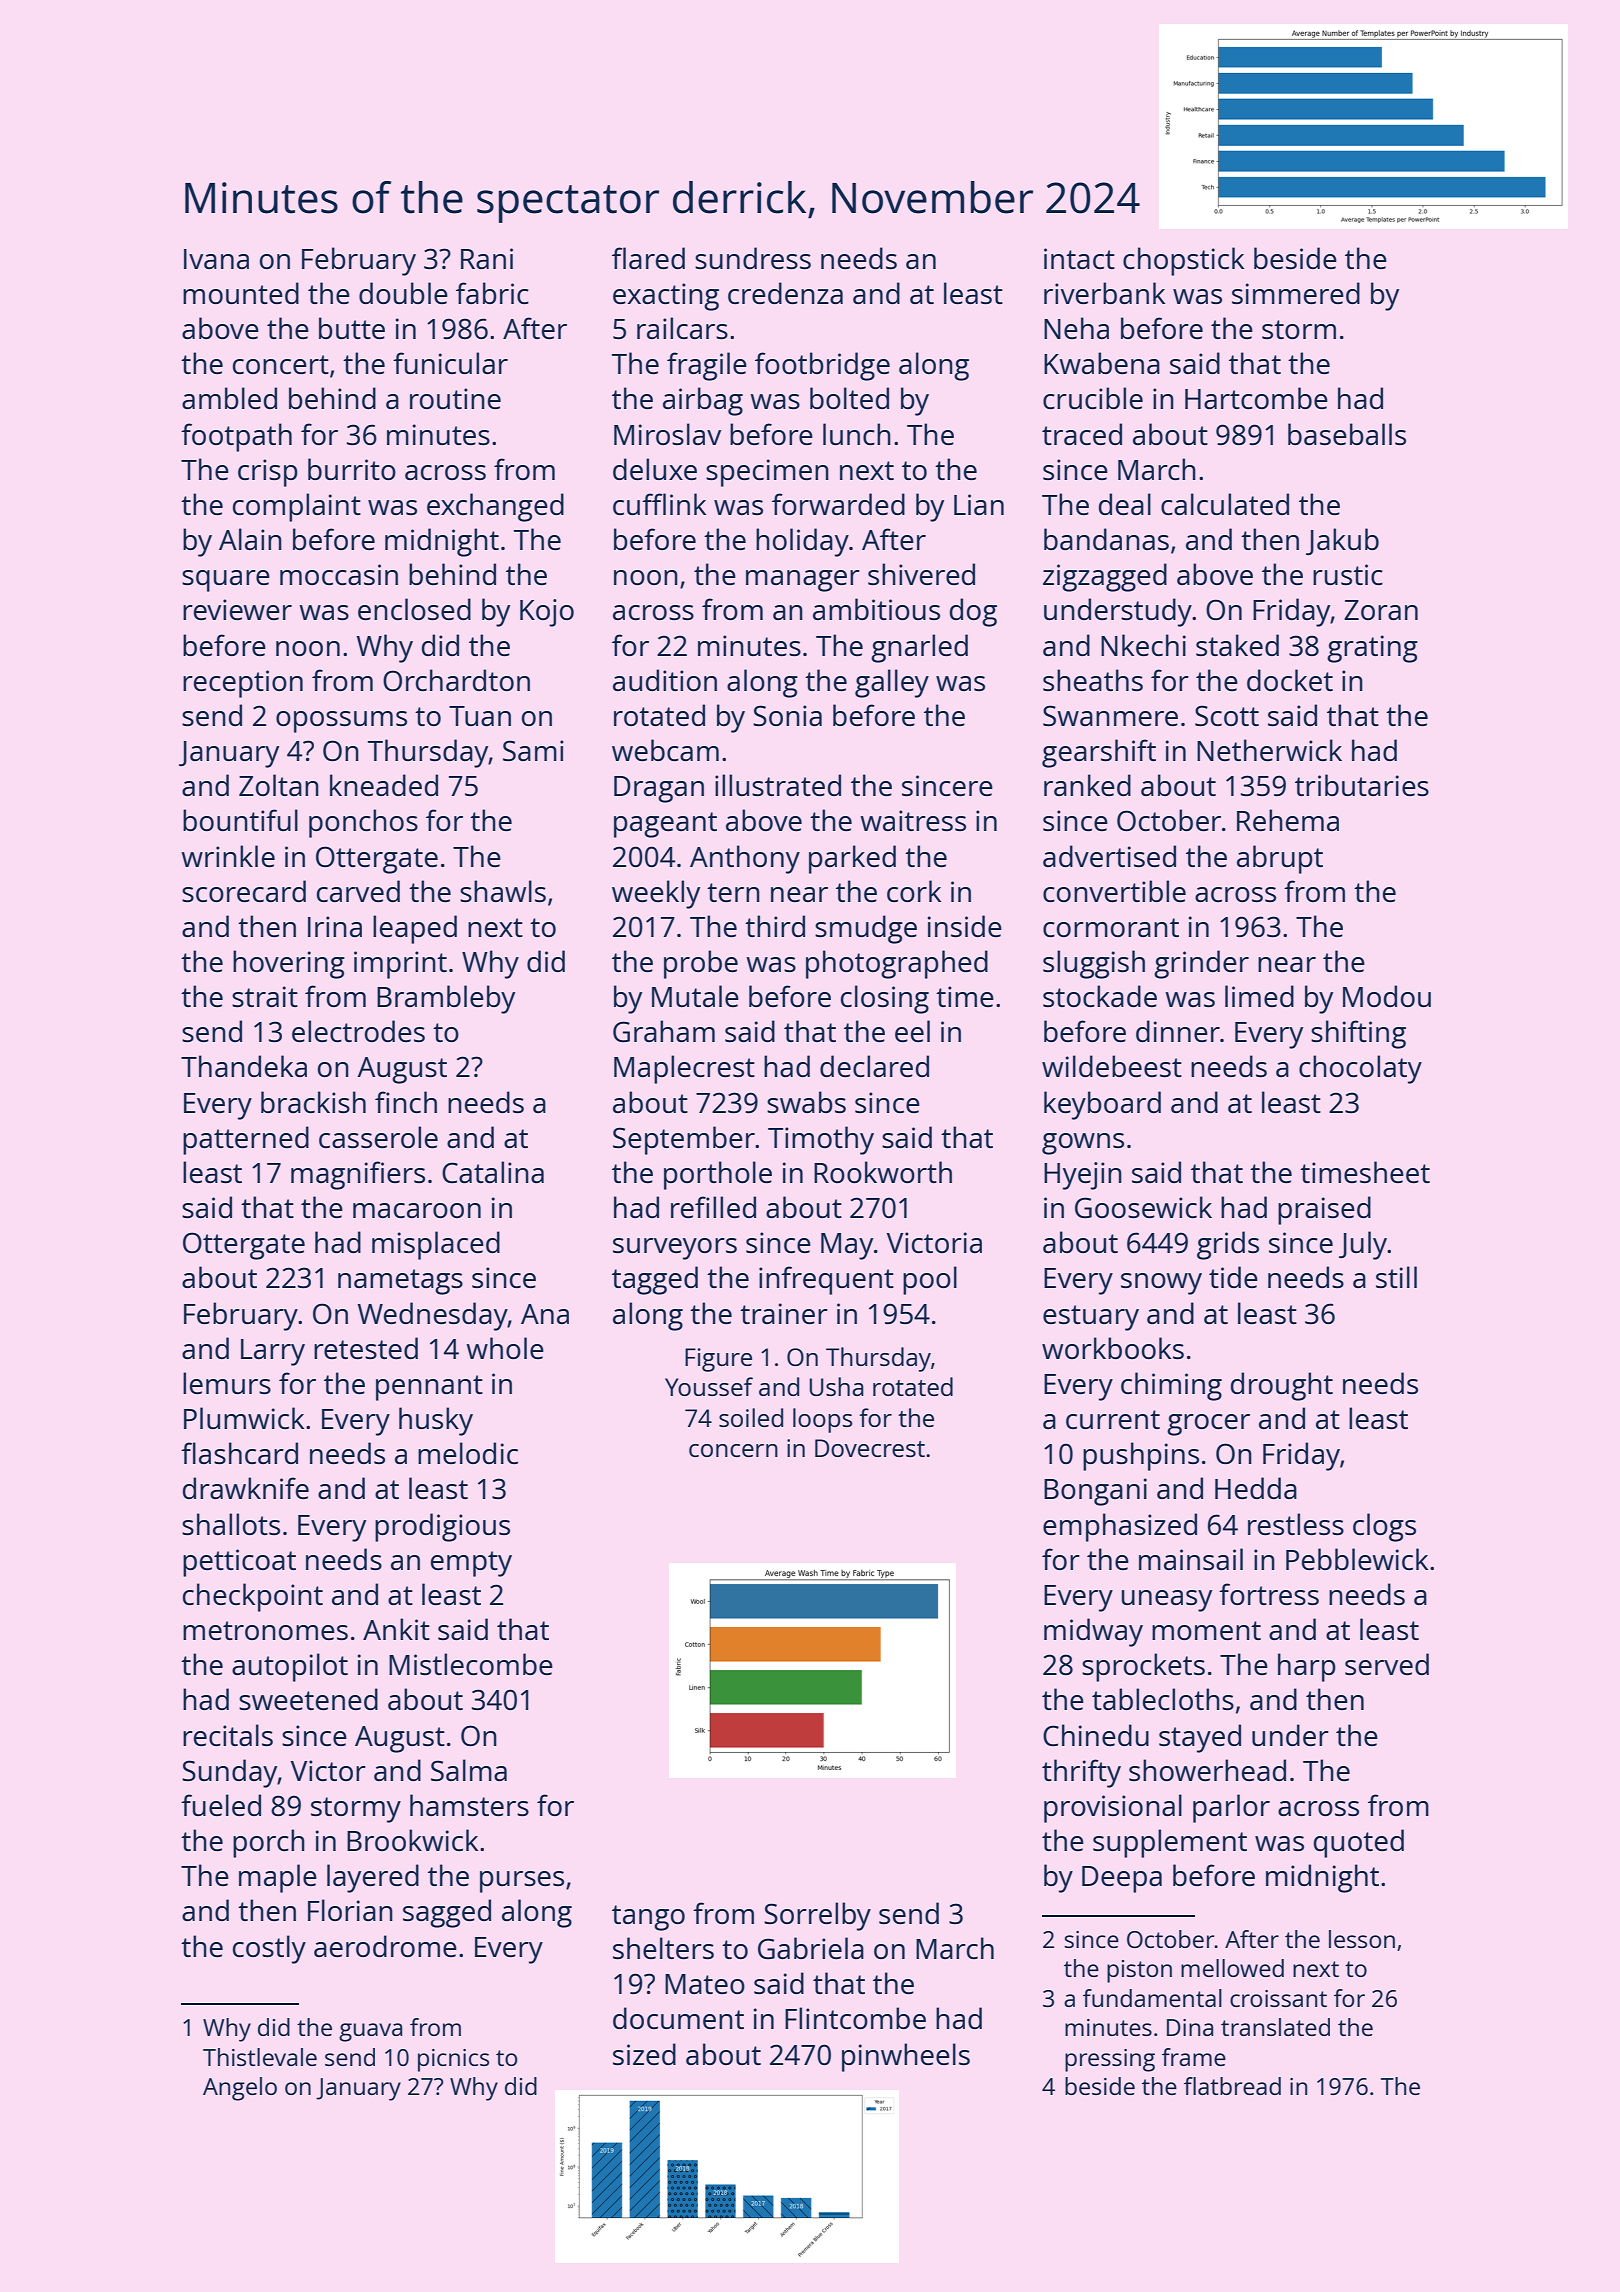  I want to click on nametags, so click(400, 1282).
